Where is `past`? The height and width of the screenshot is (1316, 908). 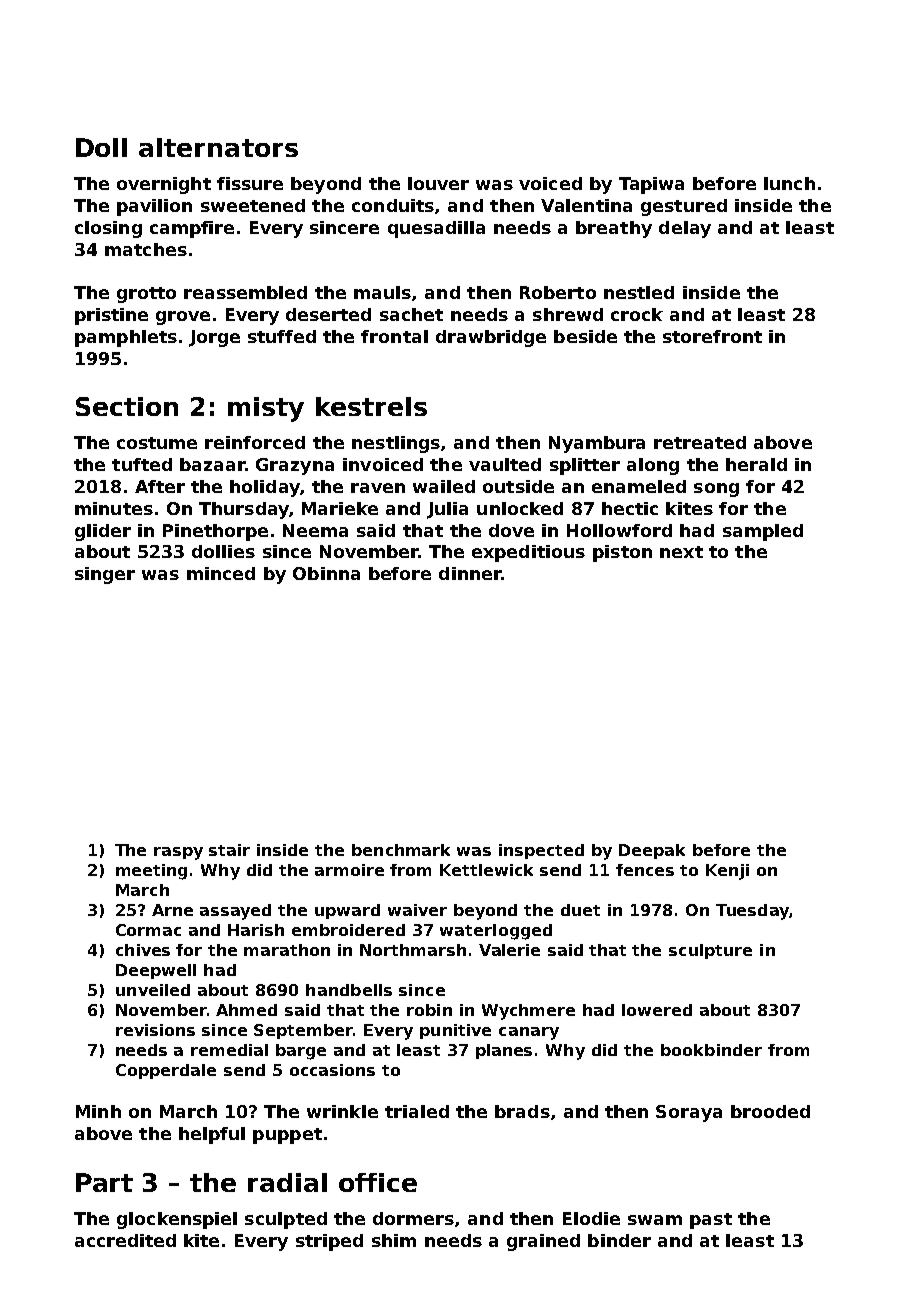
past is located at coordinates (711, 1221).
